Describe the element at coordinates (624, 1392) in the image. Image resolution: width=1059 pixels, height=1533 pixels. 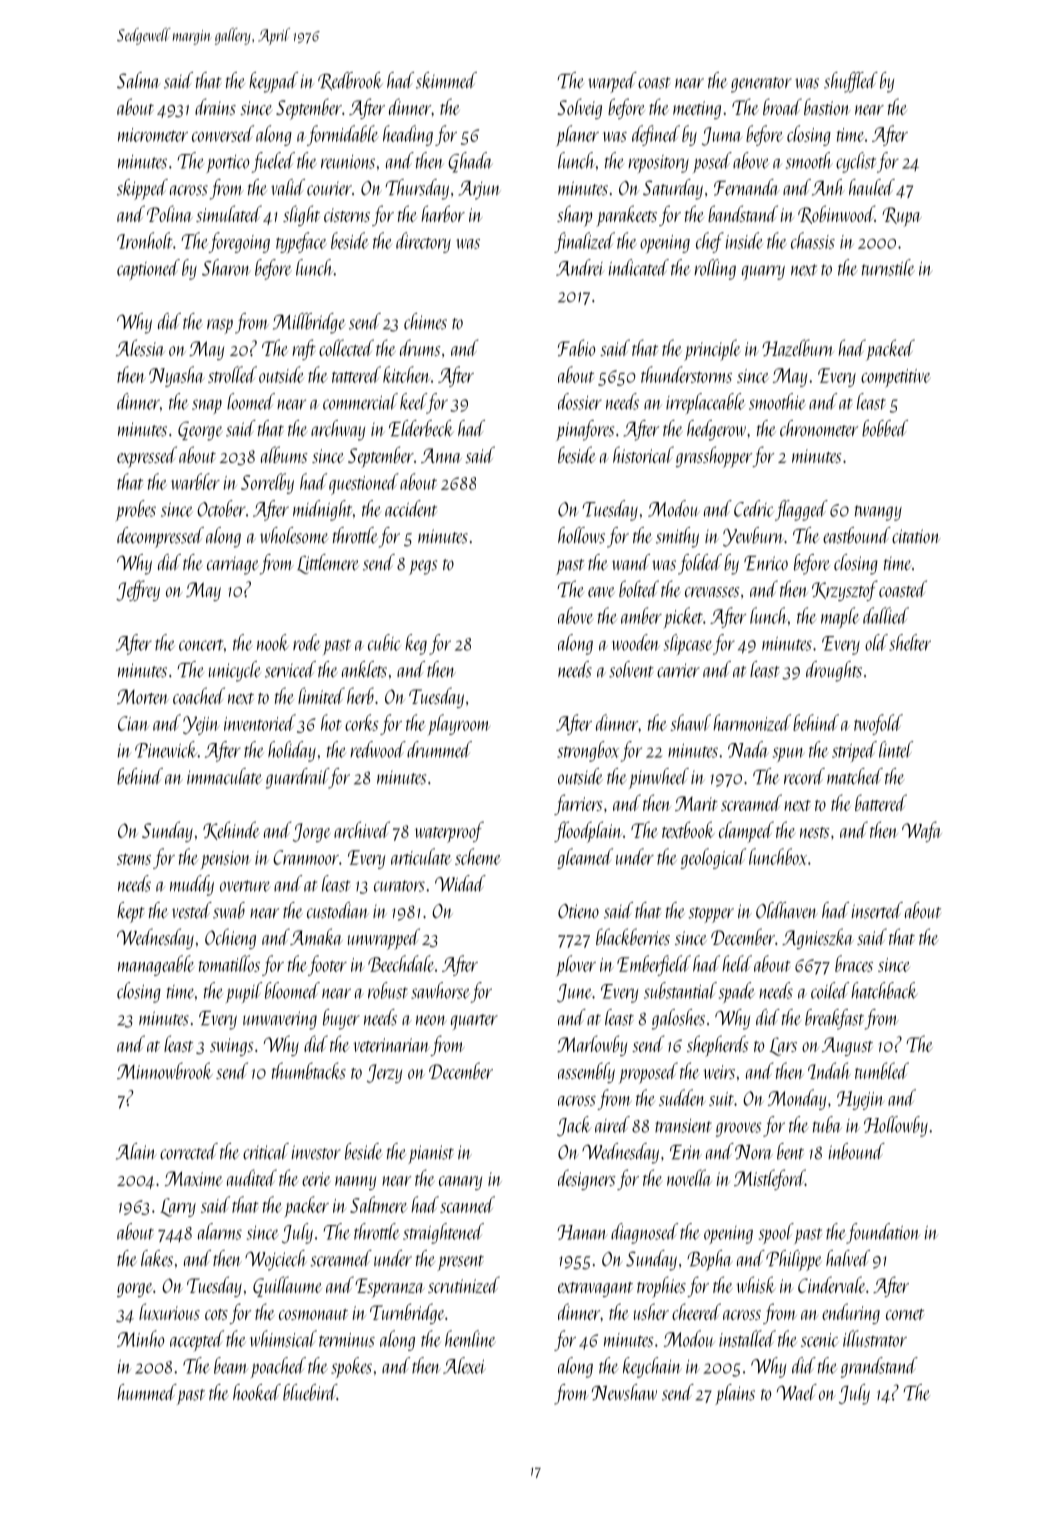
I see `Newshaw` at that location.
